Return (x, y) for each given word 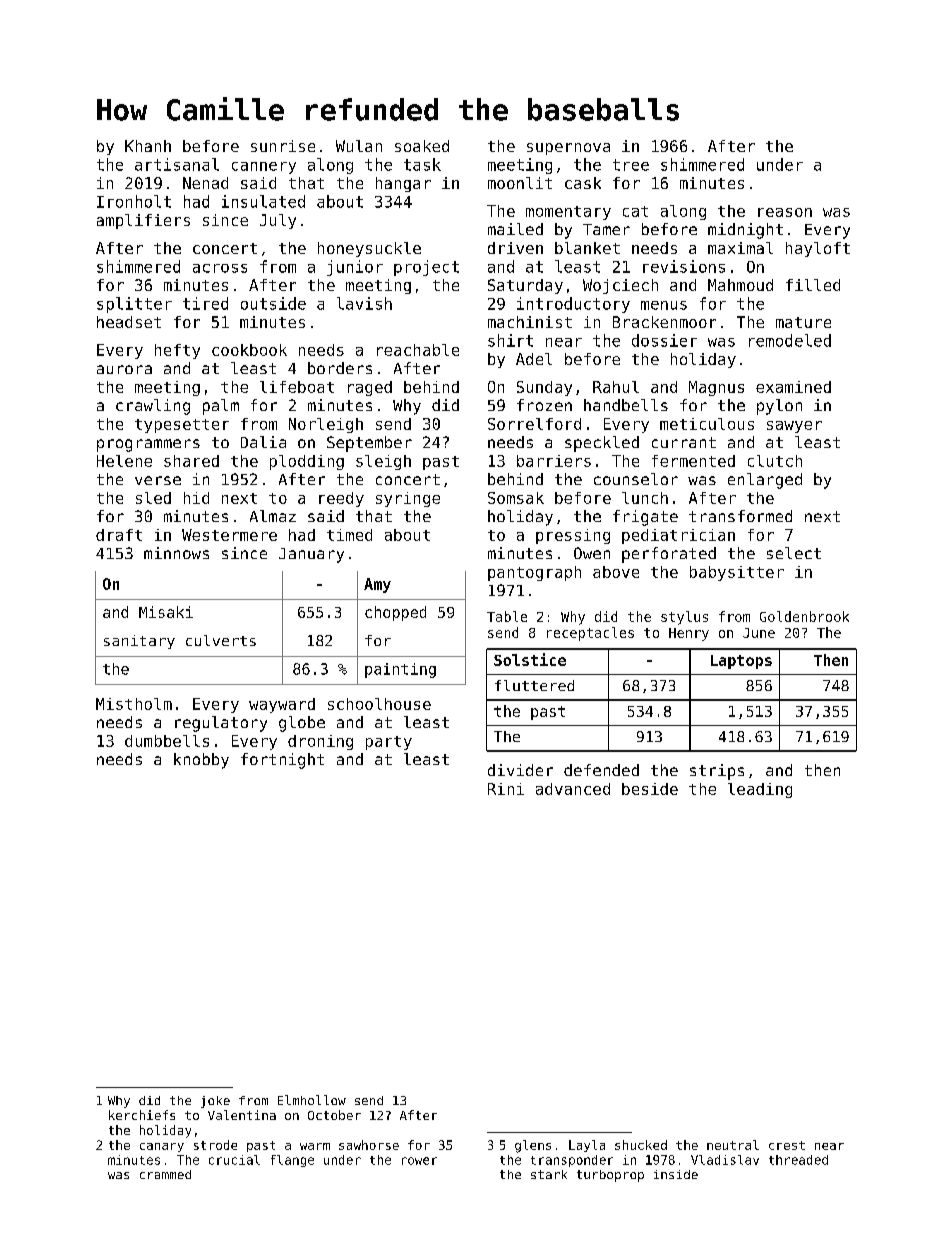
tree (631, 165)
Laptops (741, 662)
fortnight (282, 761)
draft (119, 535)
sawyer (794, 427)
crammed (165, 1174)
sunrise (283, 146)
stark (549, 1174)
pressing (573, 536)
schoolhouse (379, 704)
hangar (403, 184)
